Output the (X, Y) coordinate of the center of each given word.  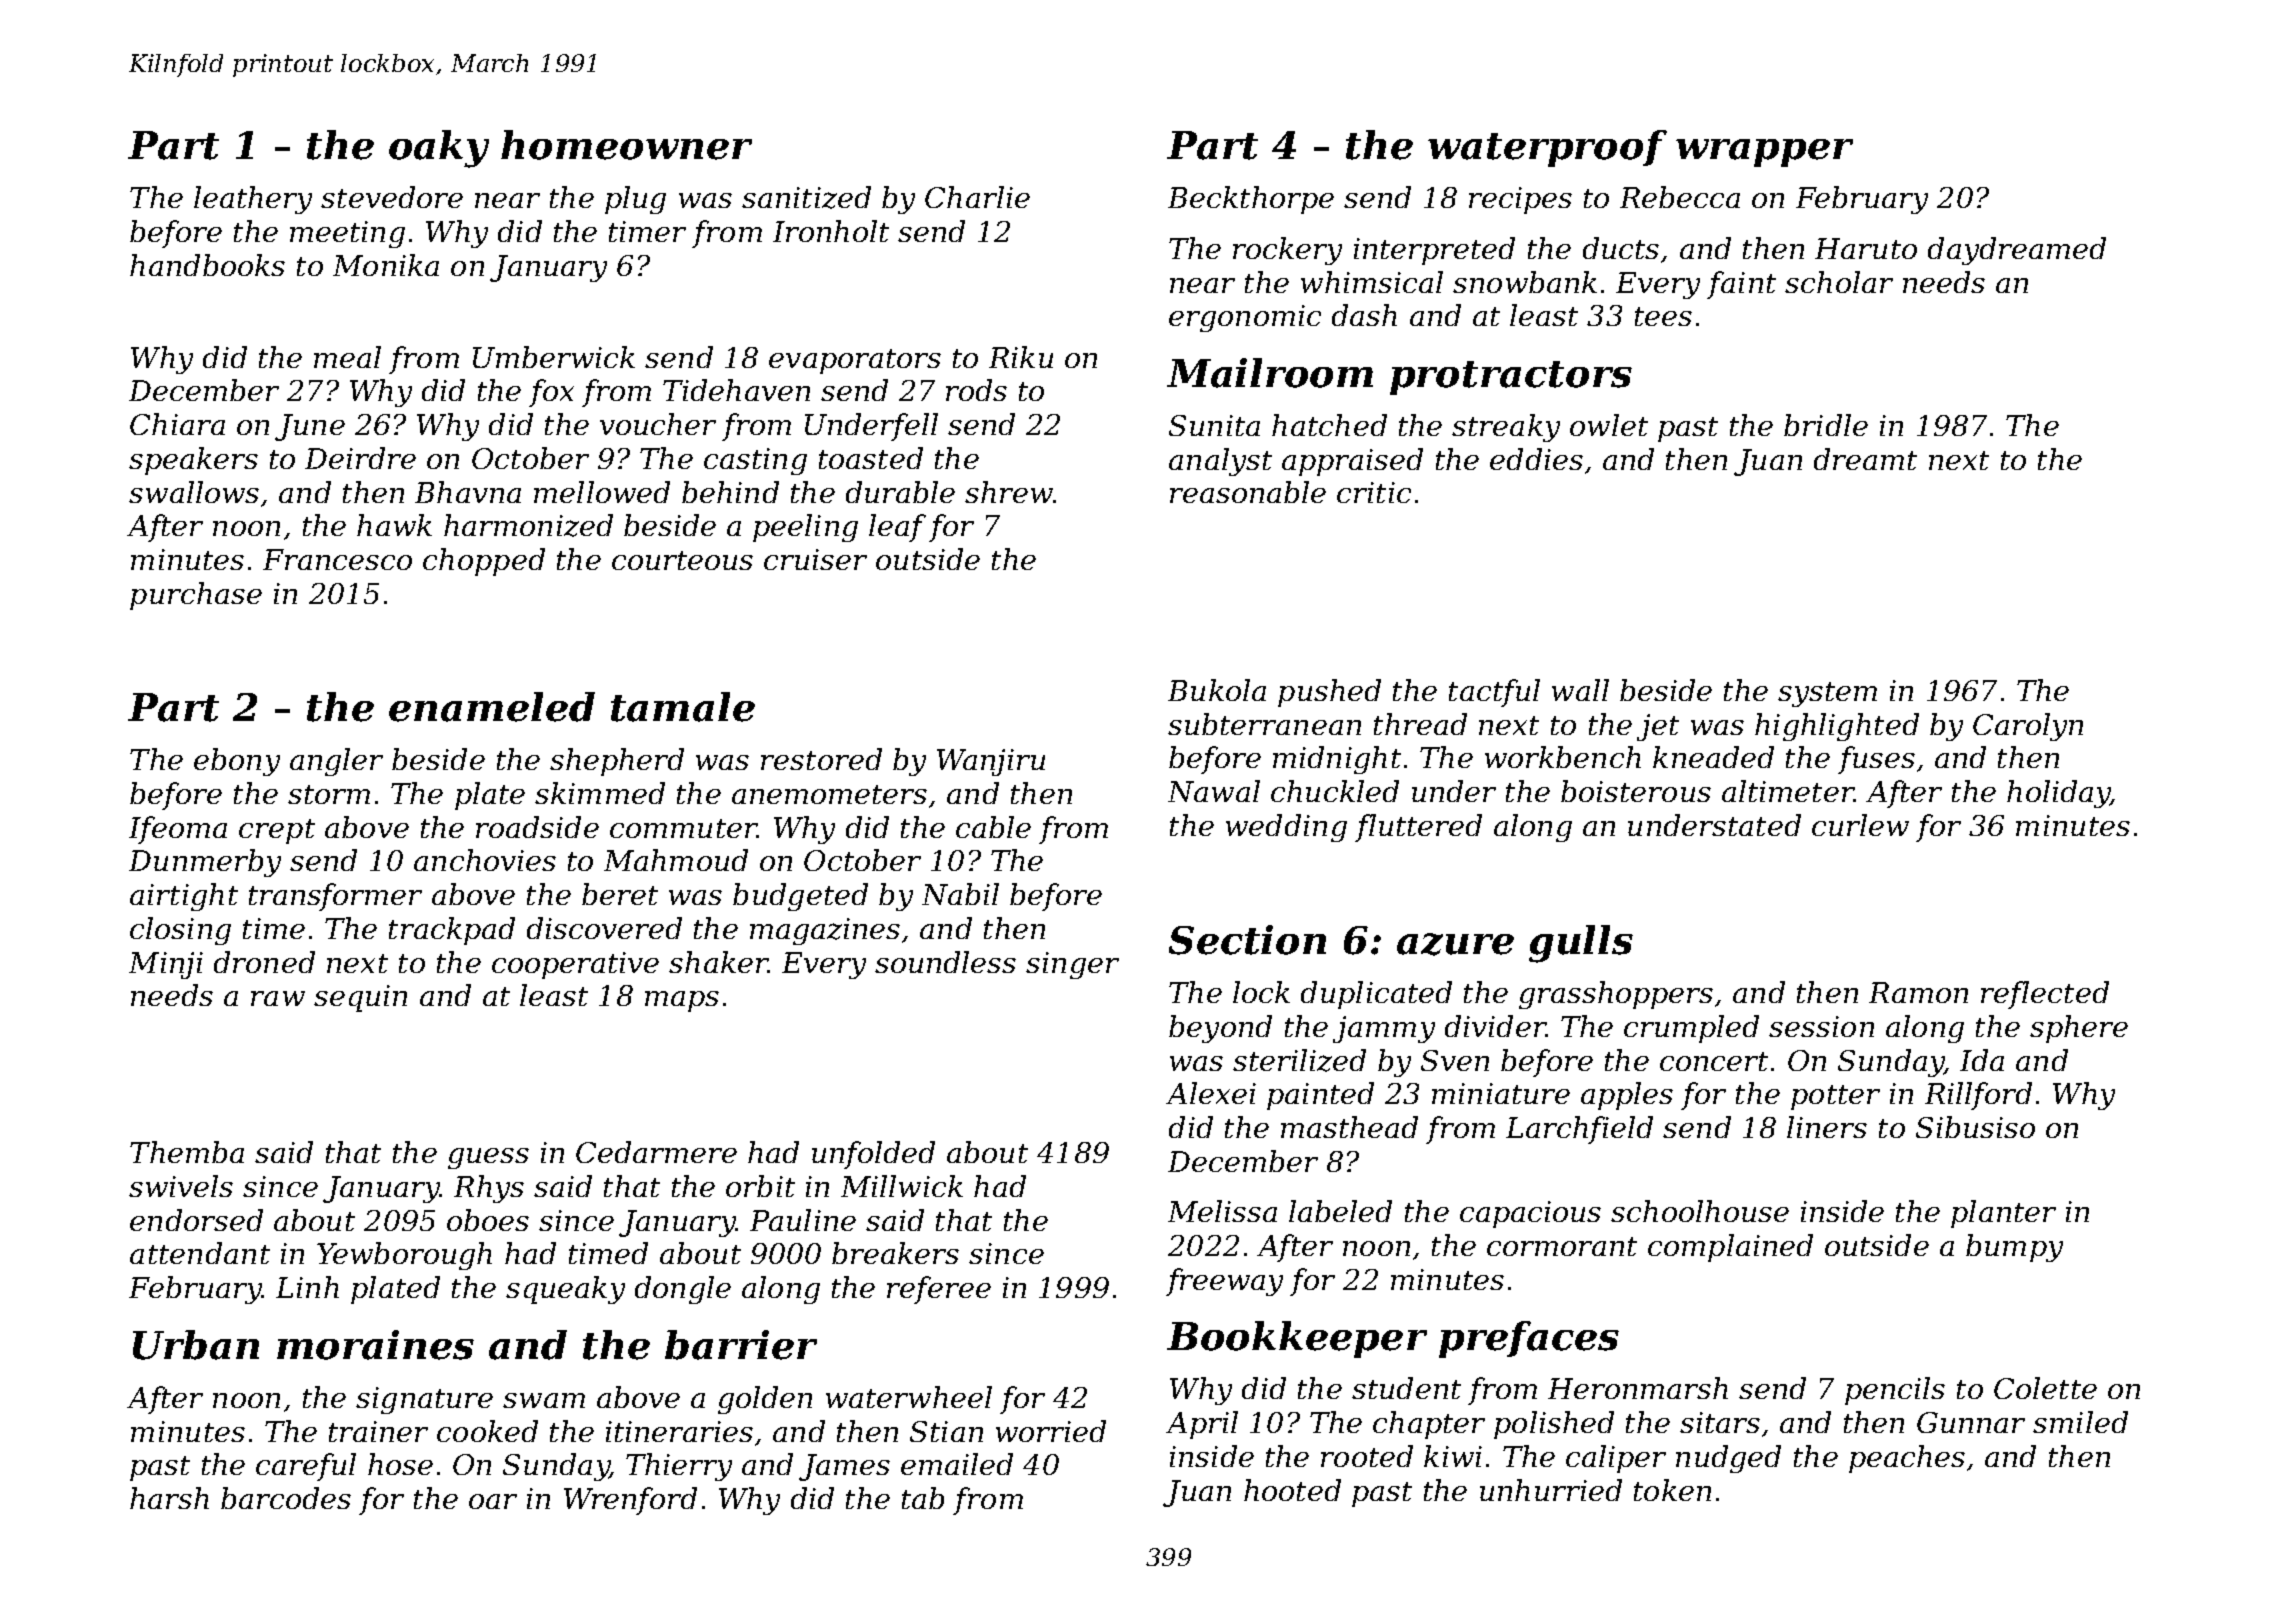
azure (1455, 944)
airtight (184, 897)
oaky (439, 149)
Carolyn (2028, 727)
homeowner (626, 145)
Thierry (679, 1467)
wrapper (1764, 153)
